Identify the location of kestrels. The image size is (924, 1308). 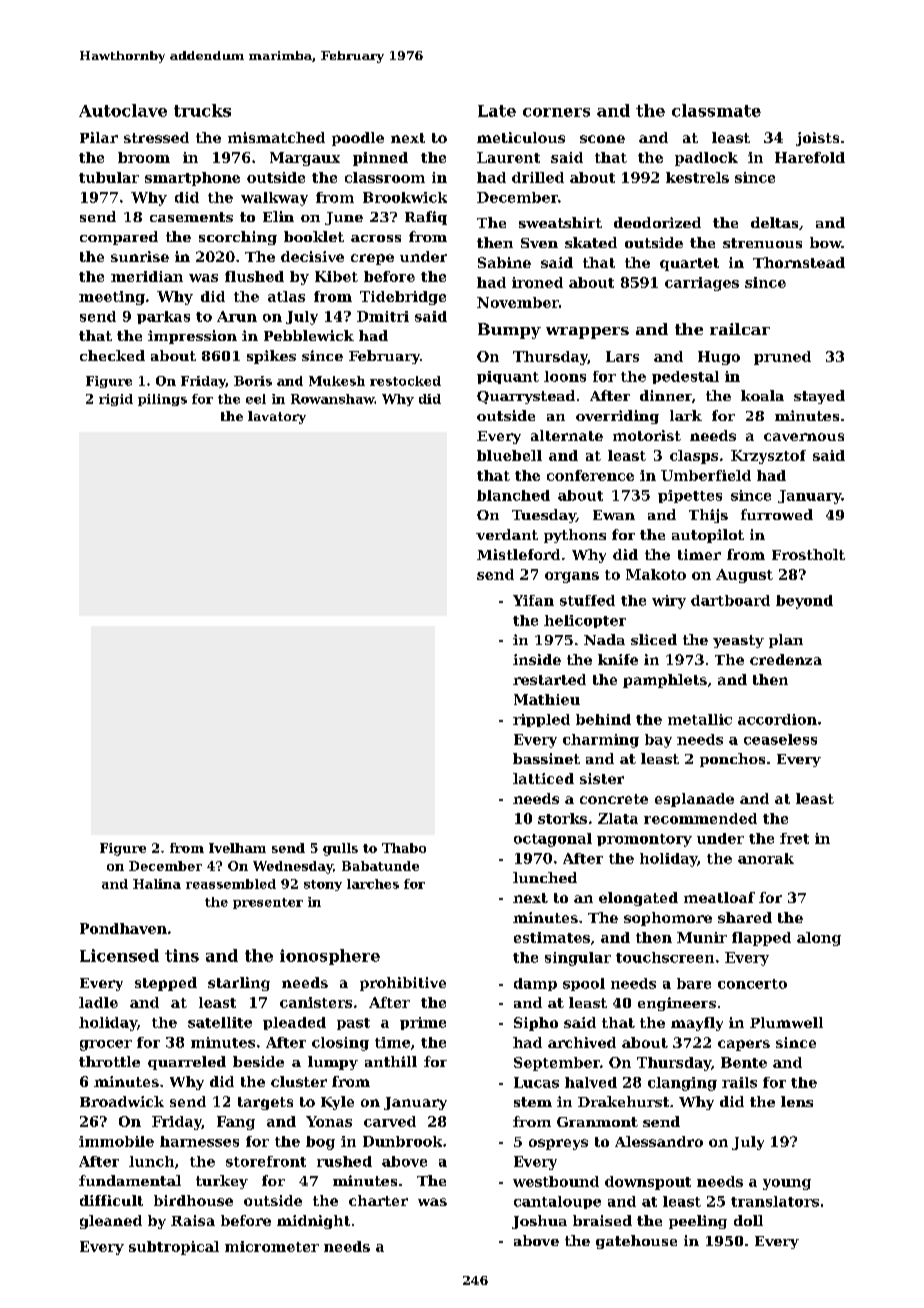
(697, 177).
